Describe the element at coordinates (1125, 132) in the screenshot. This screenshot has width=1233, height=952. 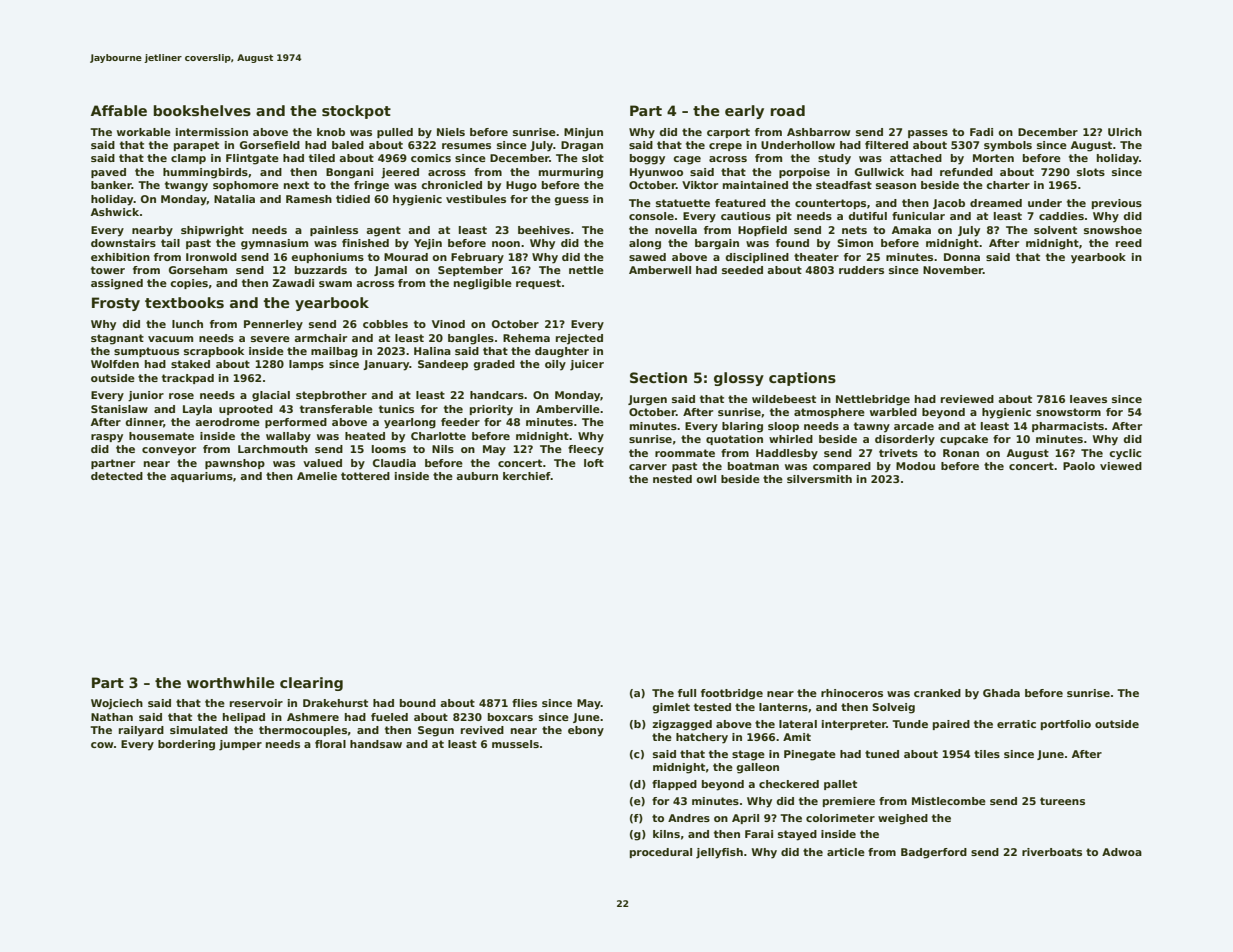
I see `Ulrich` at that location.
